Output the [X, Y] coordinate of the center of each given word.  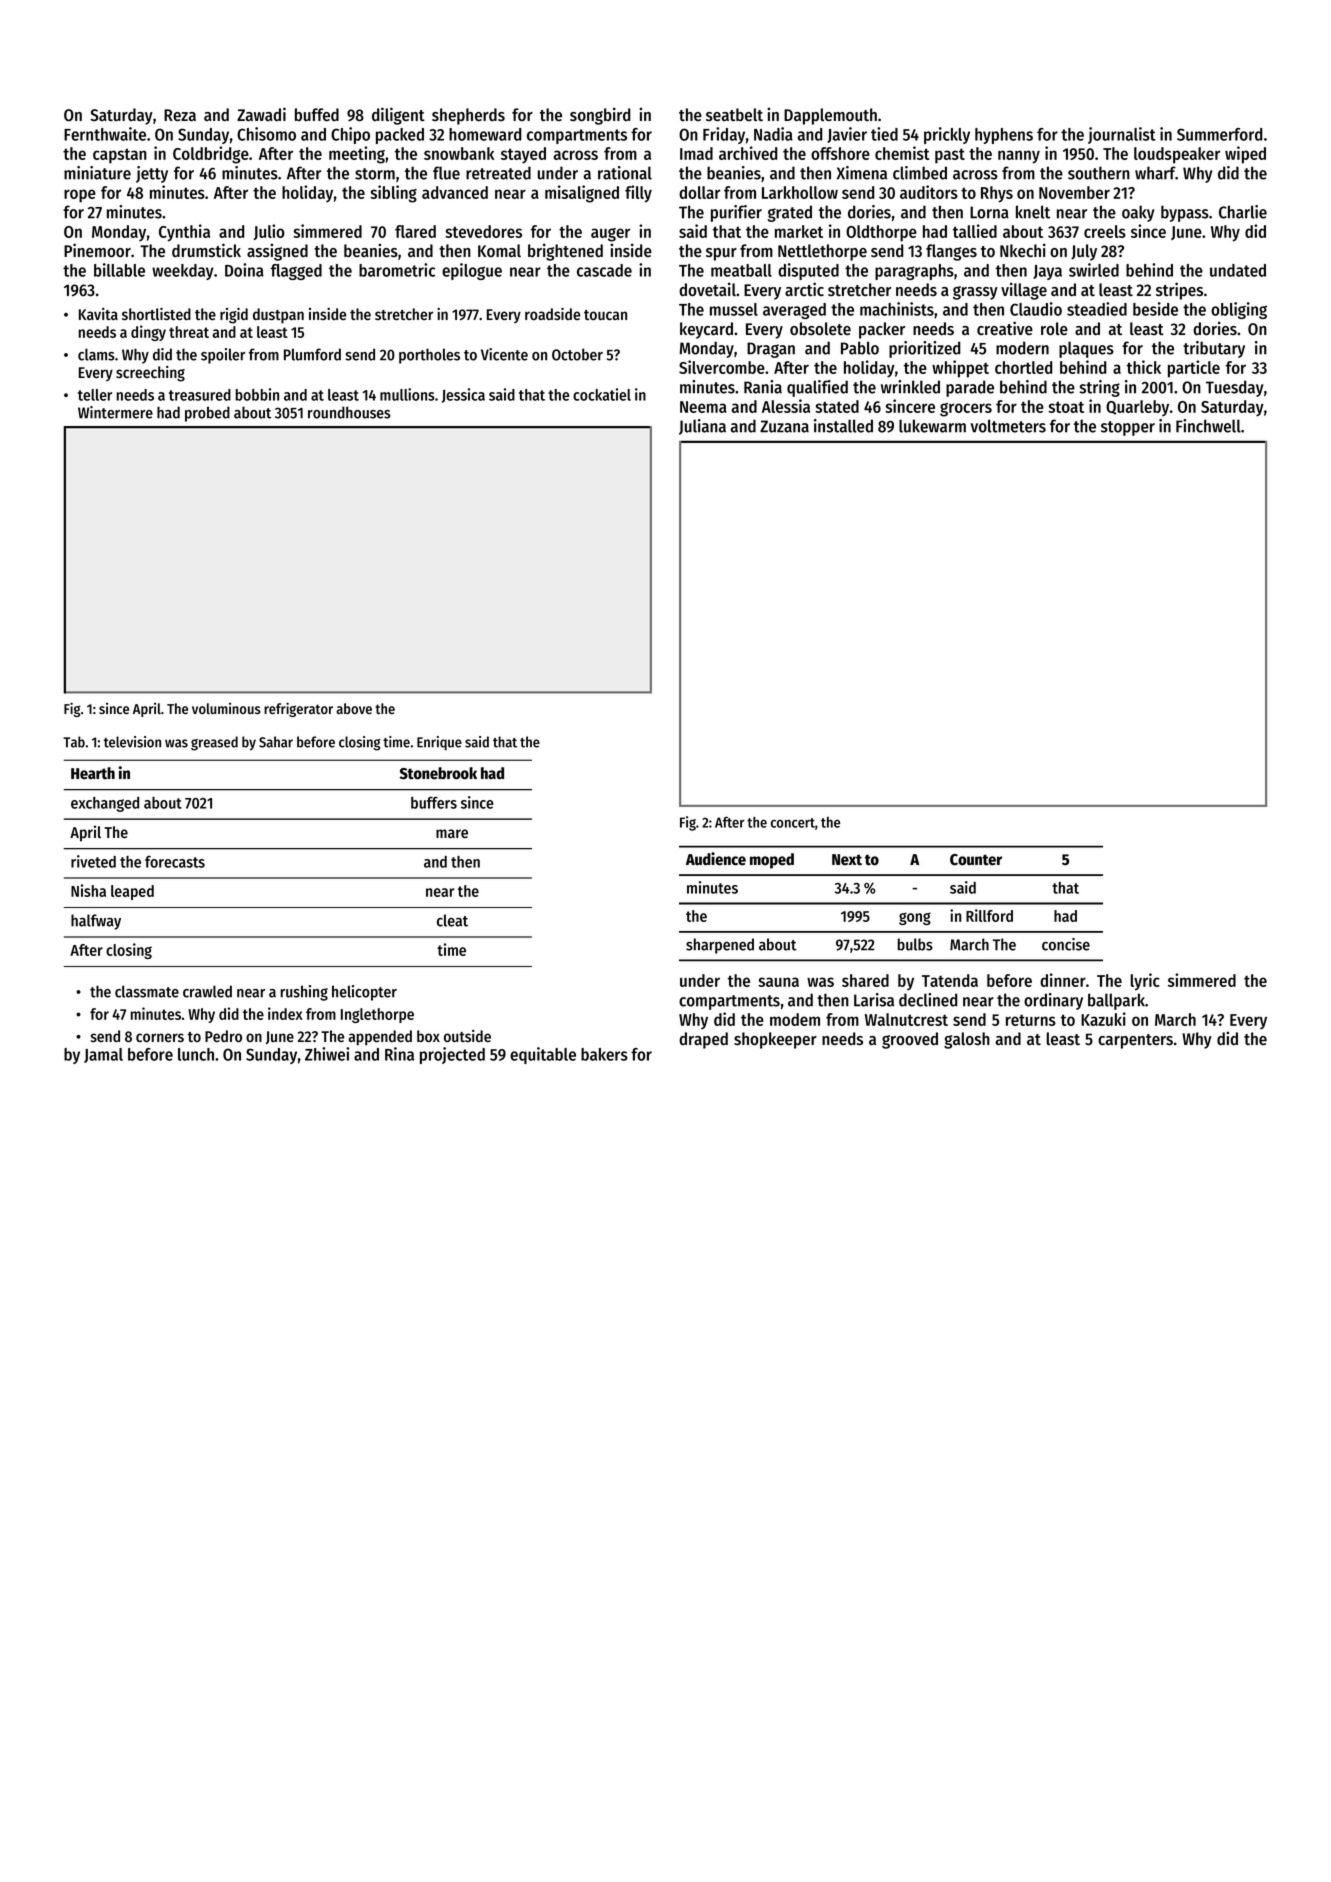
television [132, 742]
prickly [947, 135]
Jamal [103, 1055]
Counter [976, 860]
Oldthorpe [881, 233]
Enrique [439, 743]
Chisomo [266, 134]
